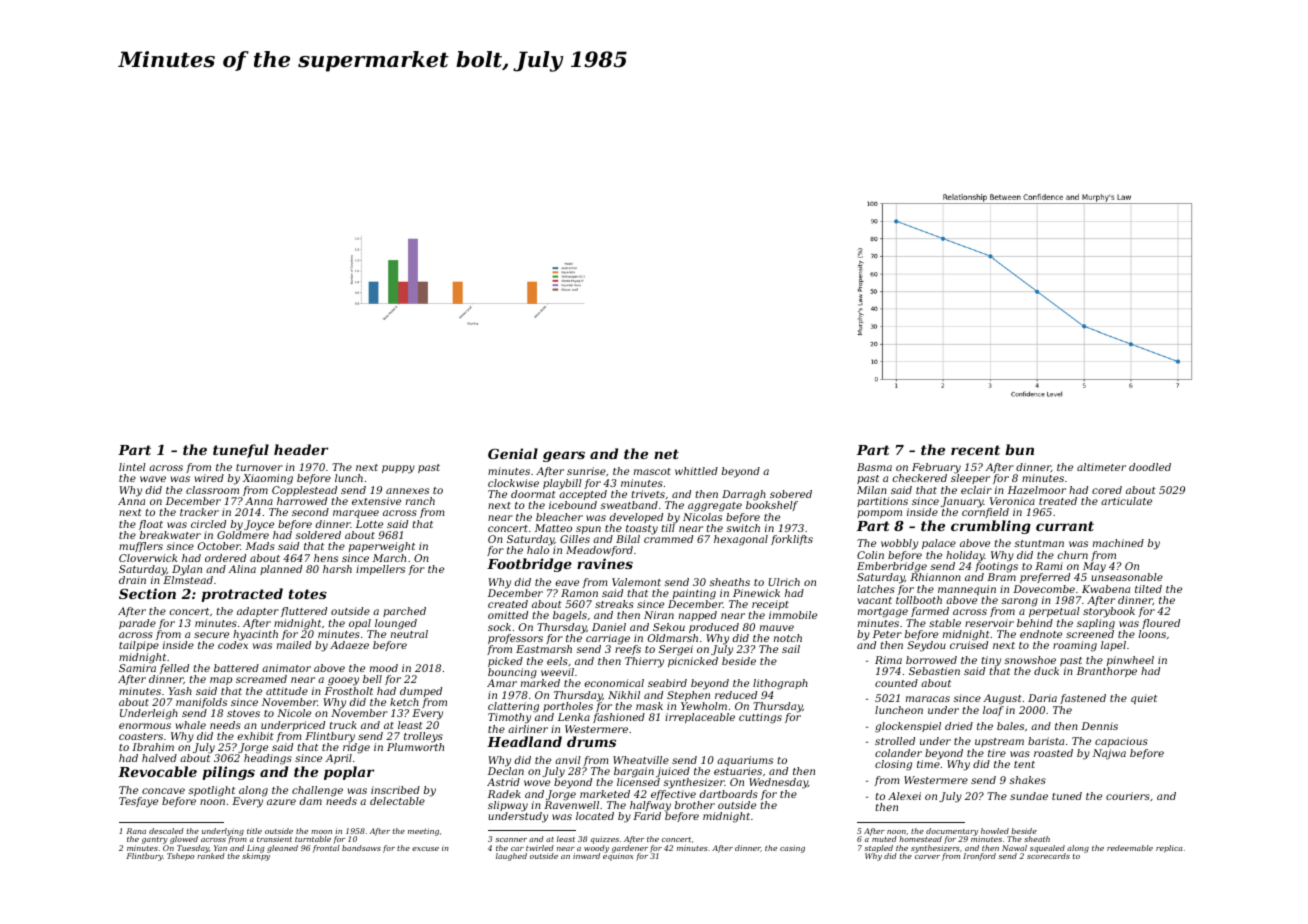 The height and width of the document is (924, 1308). I want to click on lintel, so click(132, 467).
